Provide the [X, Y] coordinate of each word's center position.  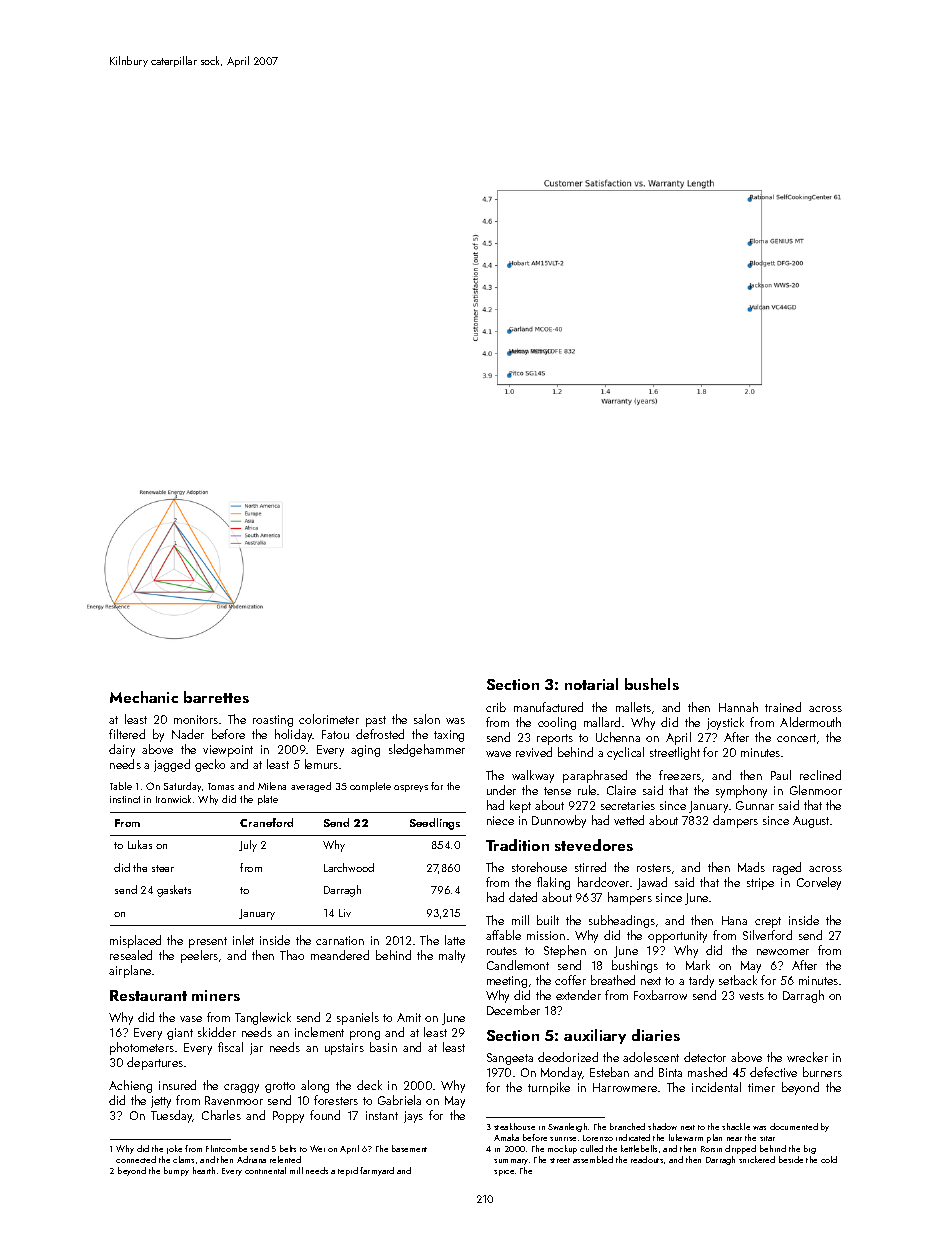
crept [768, 922]
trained [783, 707]
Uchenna [618, 737]
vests [751, 996]
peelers [199, 956]
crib [496, 707]
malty [452, 956]
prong [365, 1035]
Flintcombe [226, 1148]
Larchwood [349, 867]
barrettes [216, 697]
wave [498, 754]
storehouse [539, 867]
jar [256, 1049]
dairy [122, 750]
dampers [735, 821]
